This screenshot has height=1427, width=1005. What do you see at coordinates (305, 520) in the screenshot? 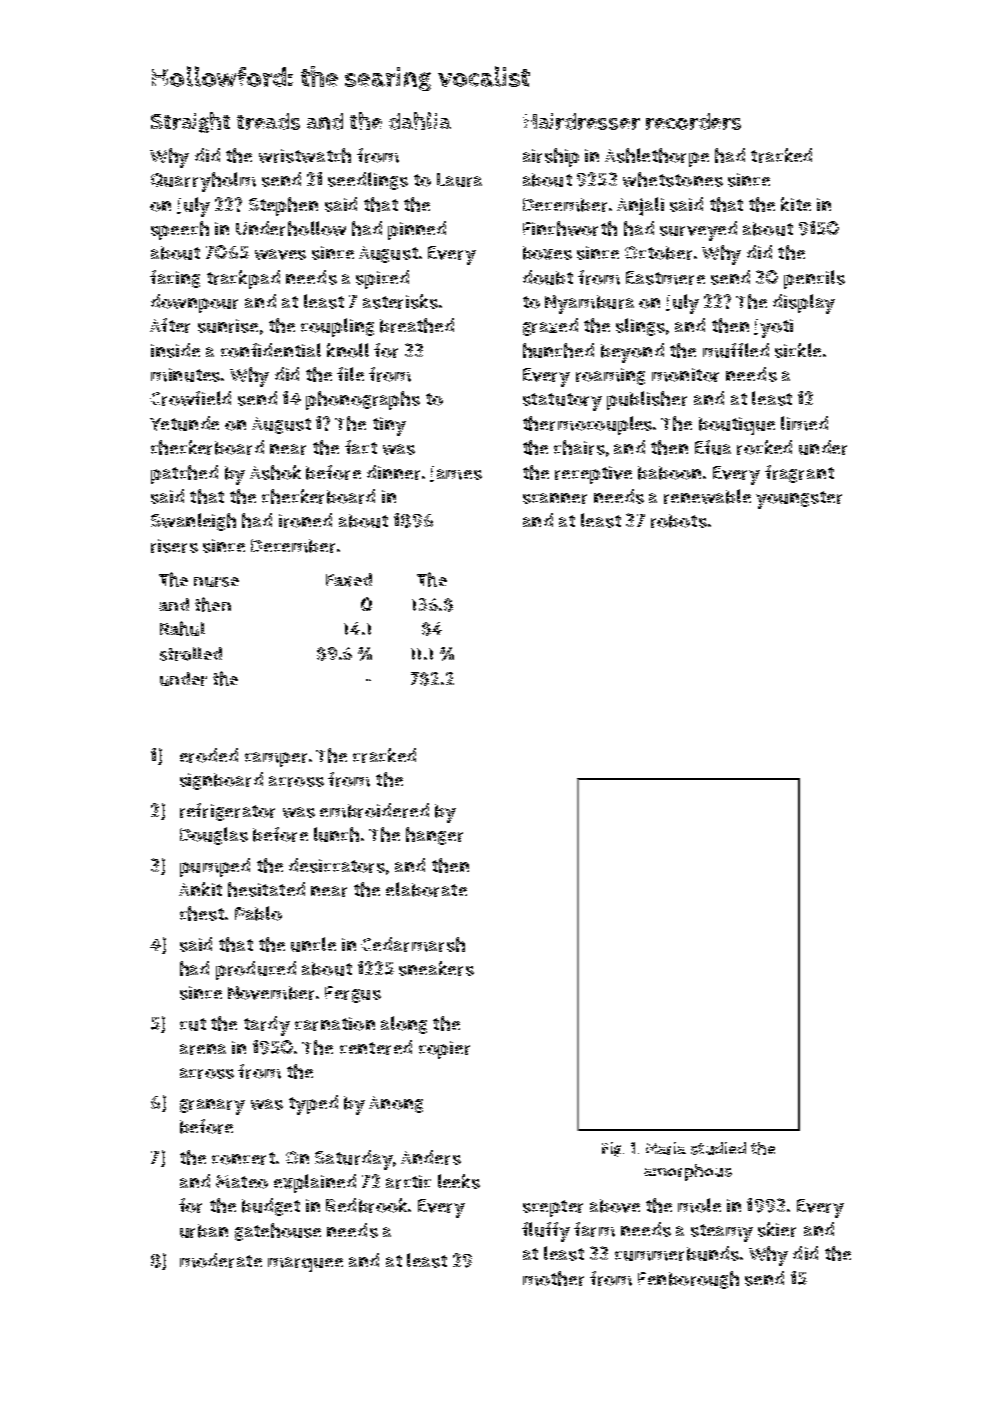
I see `ironed` at bounding box center [305, 520].
